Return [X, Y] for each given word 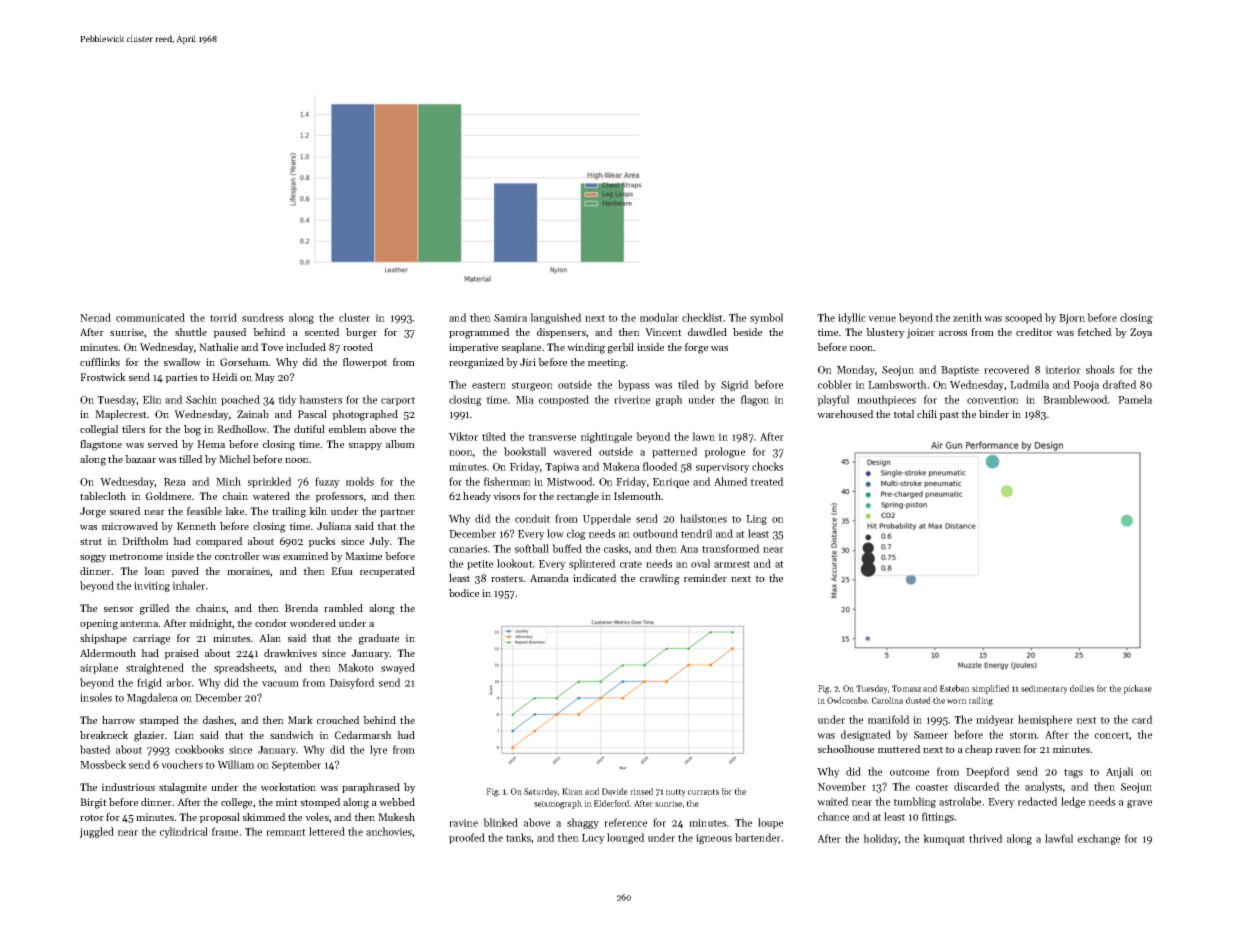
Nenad [95, 317]
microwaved [130, 526]
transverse [552, 437]
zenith [967, 317]
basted [95, 749]
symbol [766, 318]
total [903, 414]
